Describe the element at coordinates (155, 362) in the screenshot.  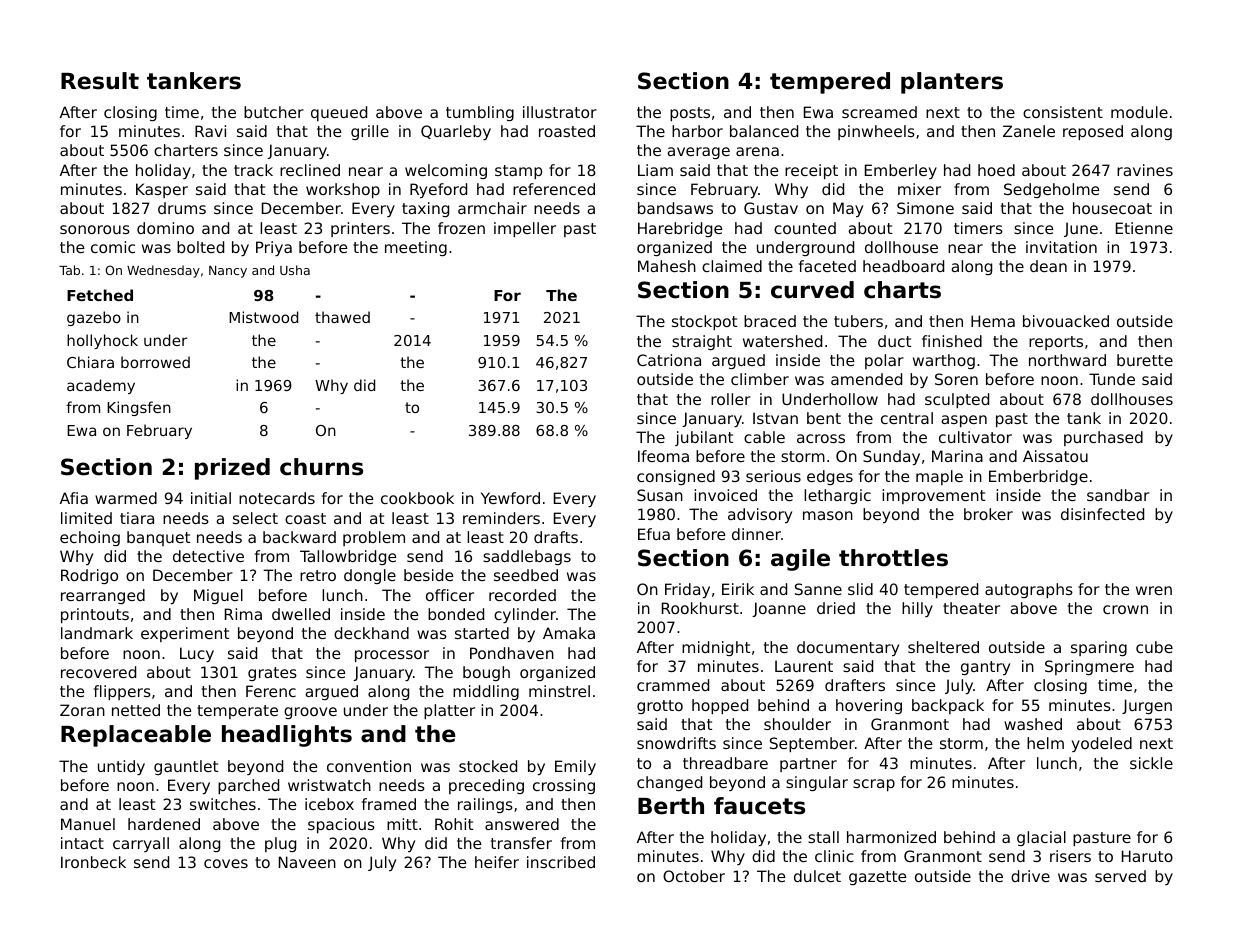
I see `borrowed` at that location.
